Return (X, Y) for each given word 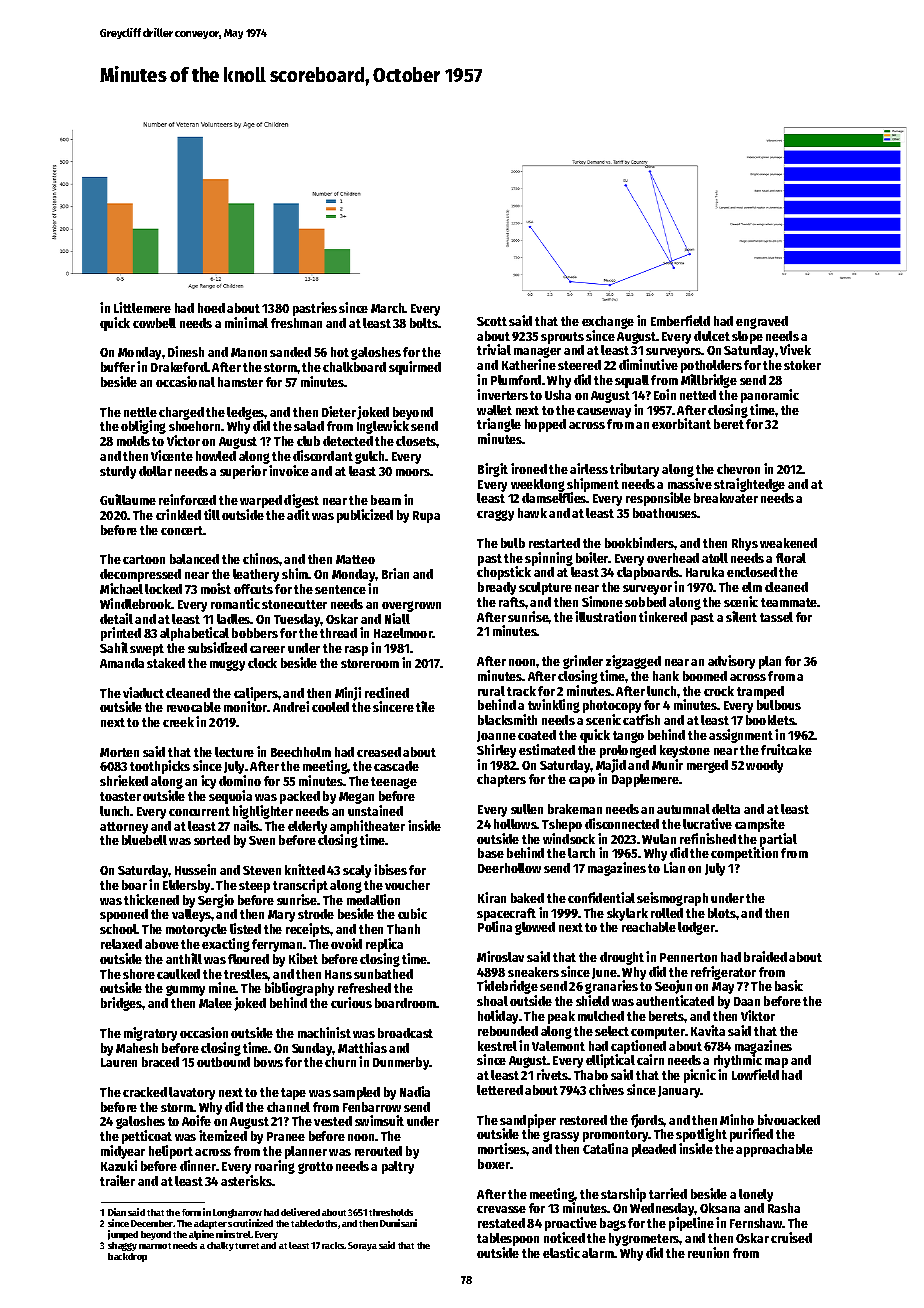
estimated (547, 749)
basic (789, 985)
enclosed (752, 572)
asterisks (246, 1180)
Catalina (605, 1148)
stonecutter (294, 604)
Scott (492, 321)
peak (561, 1017)
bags (613, 1224)
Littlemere (142, 307)
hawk (532, 513)
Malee (215, 1003)
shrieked (124, 780)
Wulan (659, 839)
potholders (711, 366)
